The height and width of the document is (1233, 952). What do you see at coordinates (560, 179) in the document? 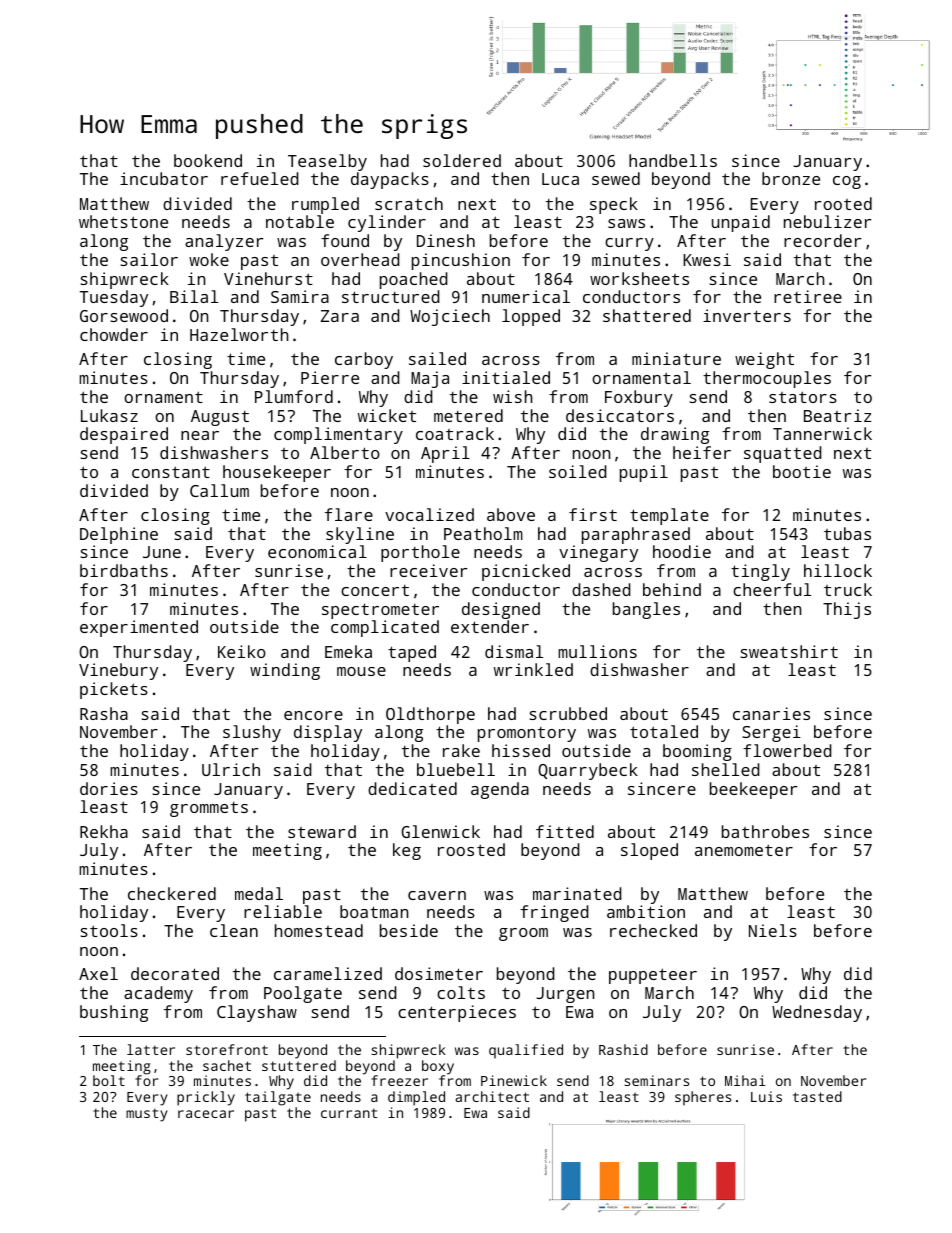
I see `Luca` at bounding box center [560, 179].
